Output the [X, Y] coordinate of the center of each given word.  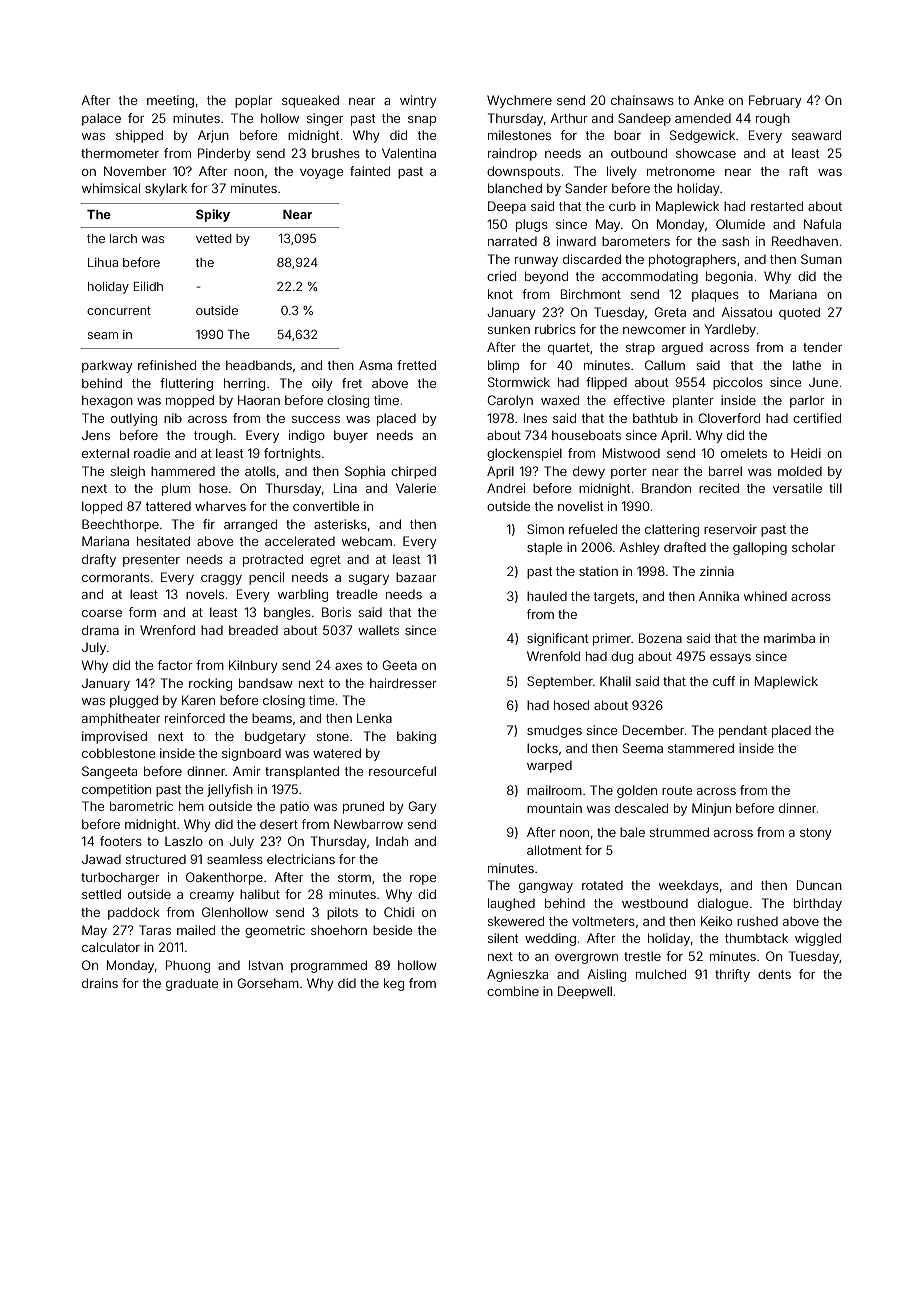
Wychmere [519, 101]
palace [101, 119]
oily [322, 384]
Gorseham [268, 983]
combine [513, 991]
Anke [709, 100]
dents [774, 974]
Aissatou [747, 312]
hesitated [163, 541]
